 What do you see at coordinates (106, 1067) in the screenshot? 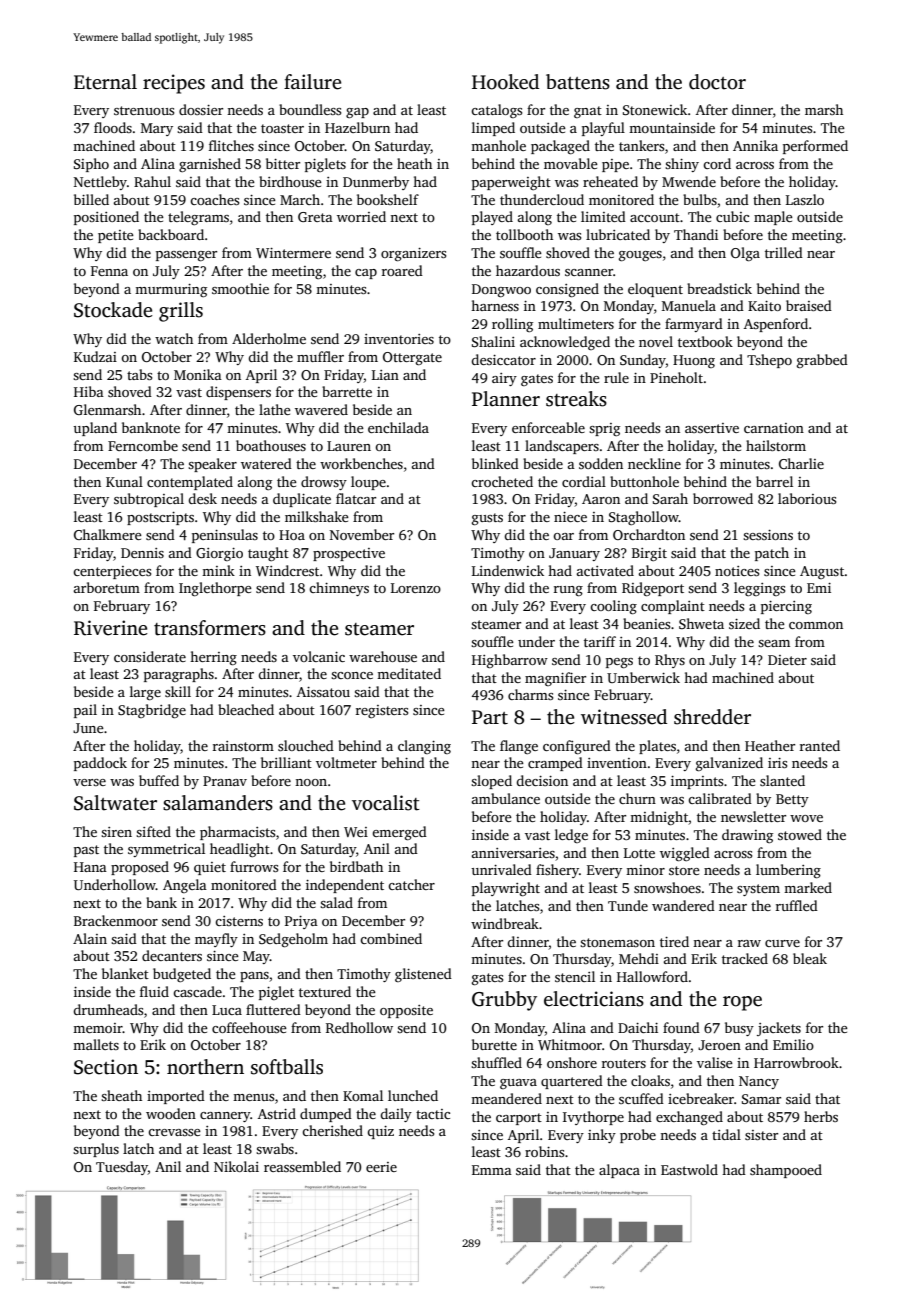
I see `Section` at bounding box center [106, 1067].
